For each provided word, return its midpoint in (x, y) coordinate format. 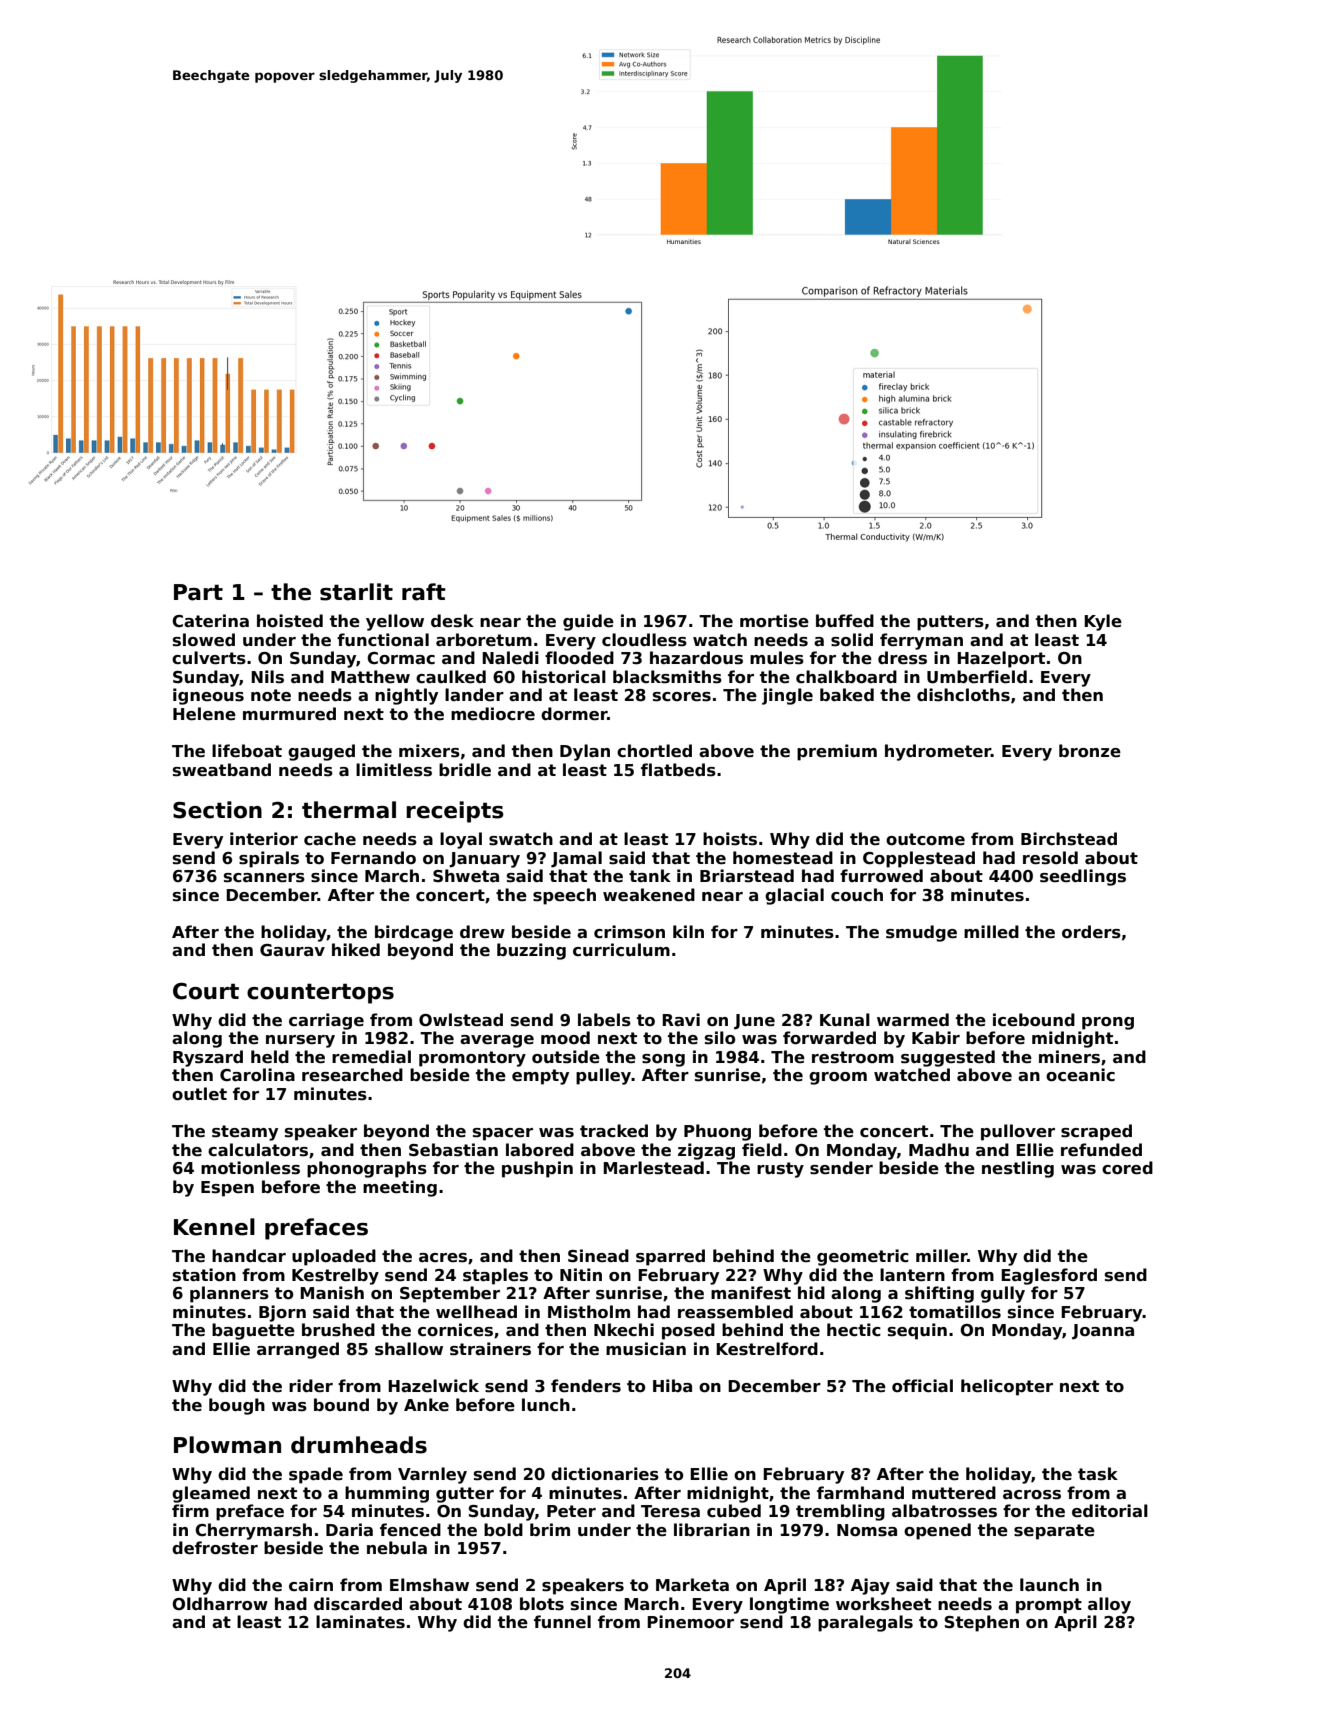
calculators (258, 1150)
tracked (614, 1131)
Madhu (939, 1149)
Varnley (432, 1475)
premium (837, 752)
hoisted (290, 621)
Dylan (585, 752)
